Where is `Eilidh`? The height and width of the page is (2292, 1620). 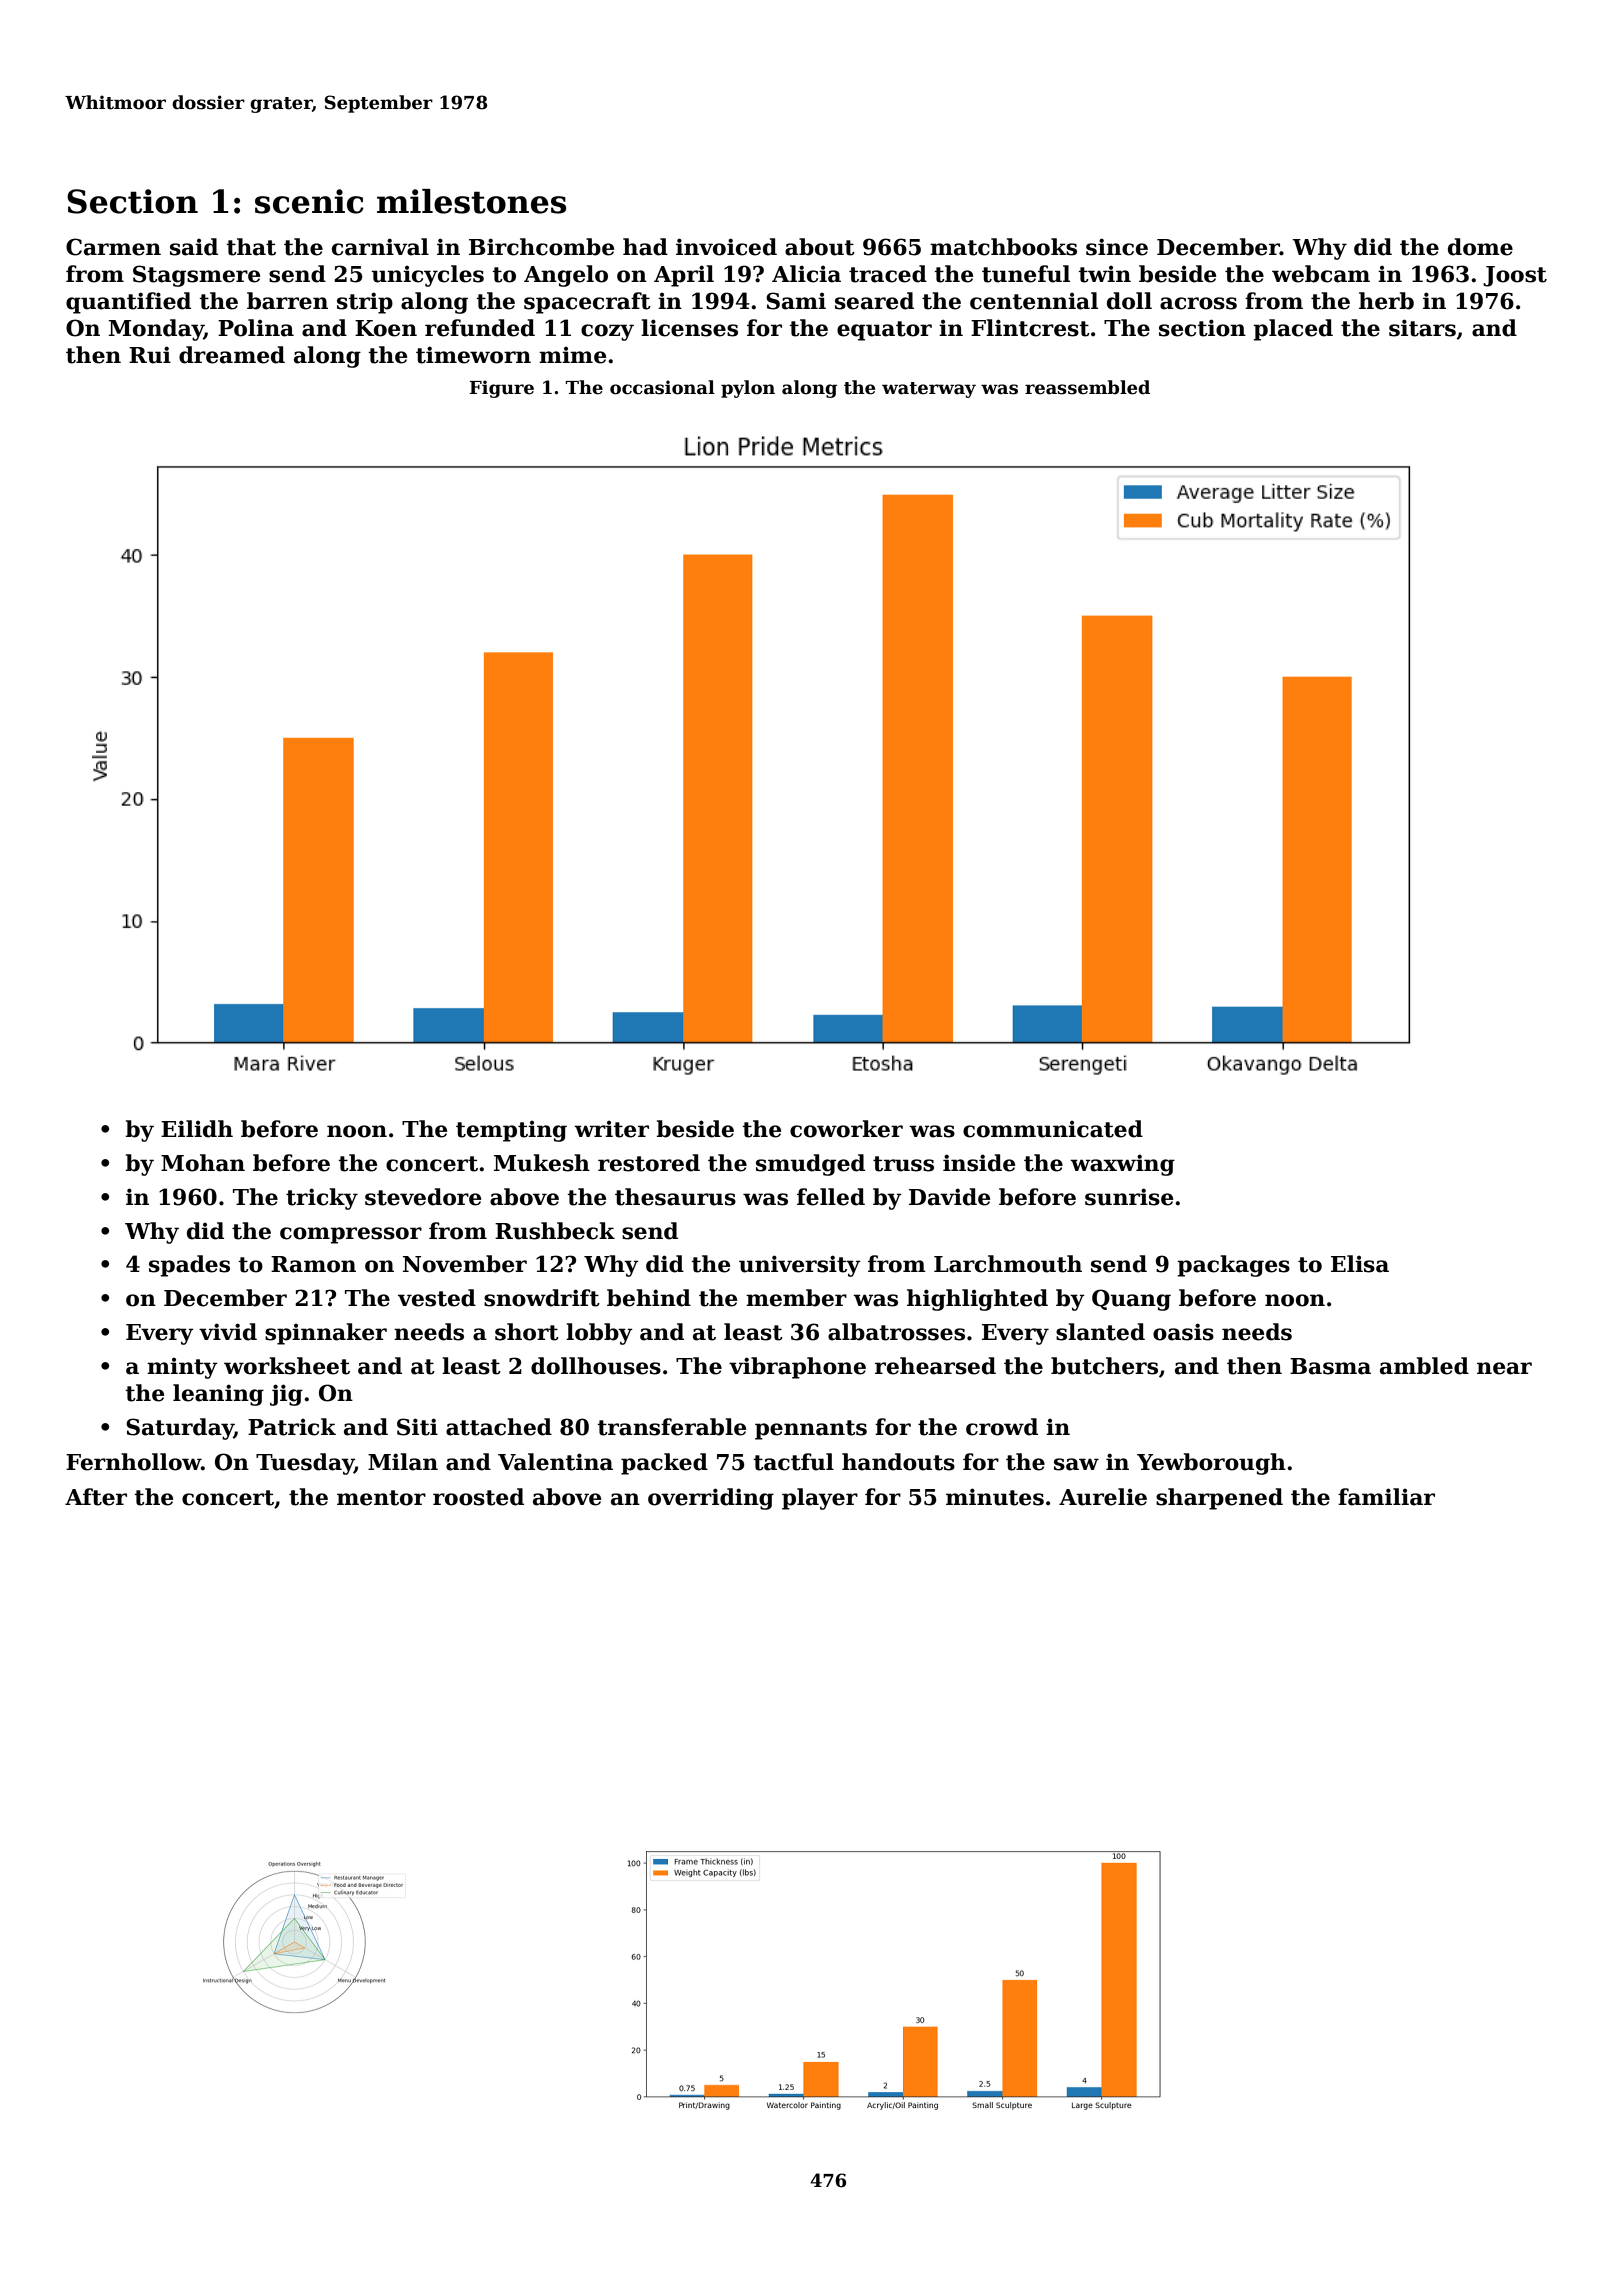 Eilidh is located at coordinates (197, 1129).
